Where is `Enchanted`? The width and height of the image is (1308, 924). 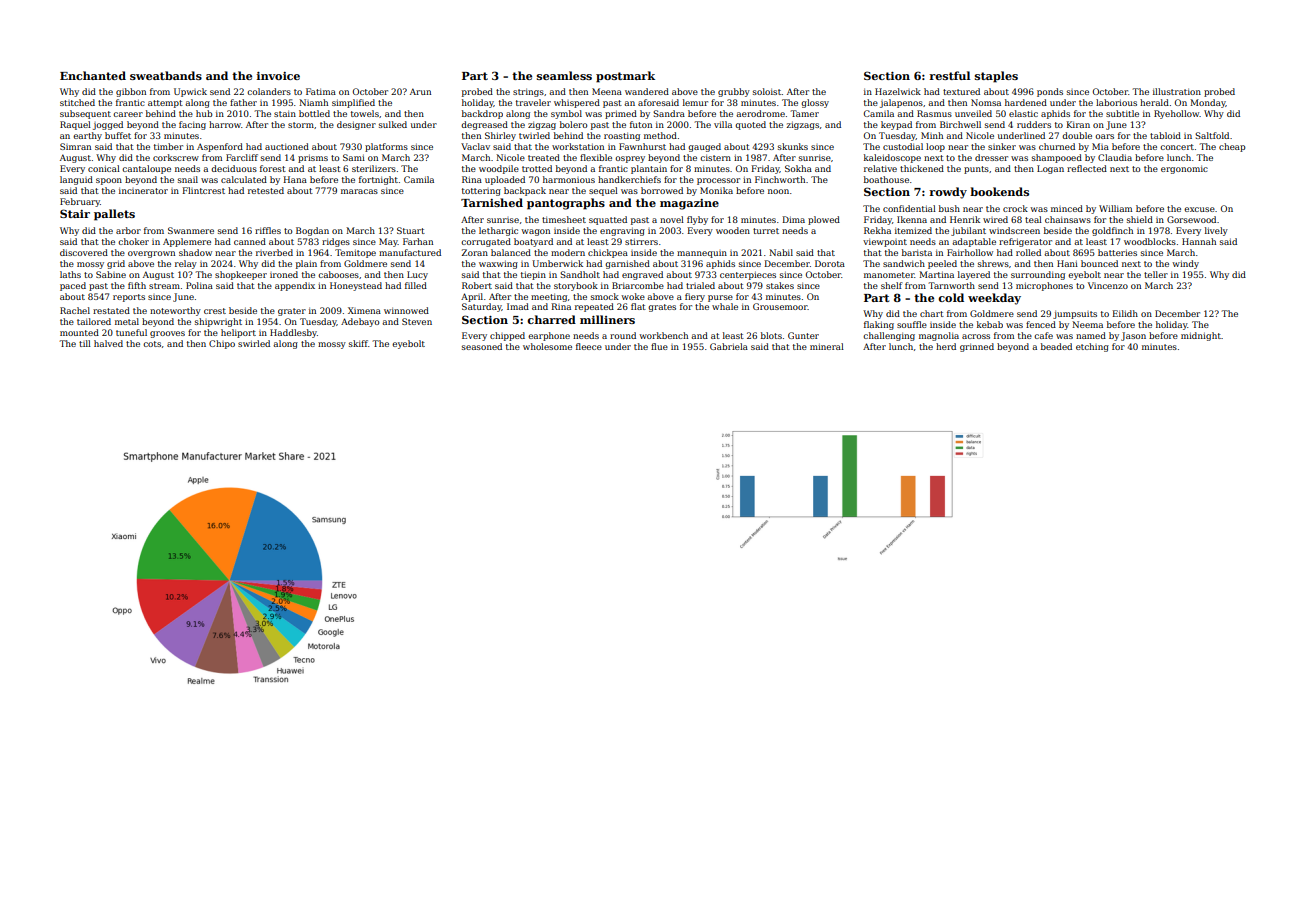 Enchanted is located at coordinates (93, 75).
